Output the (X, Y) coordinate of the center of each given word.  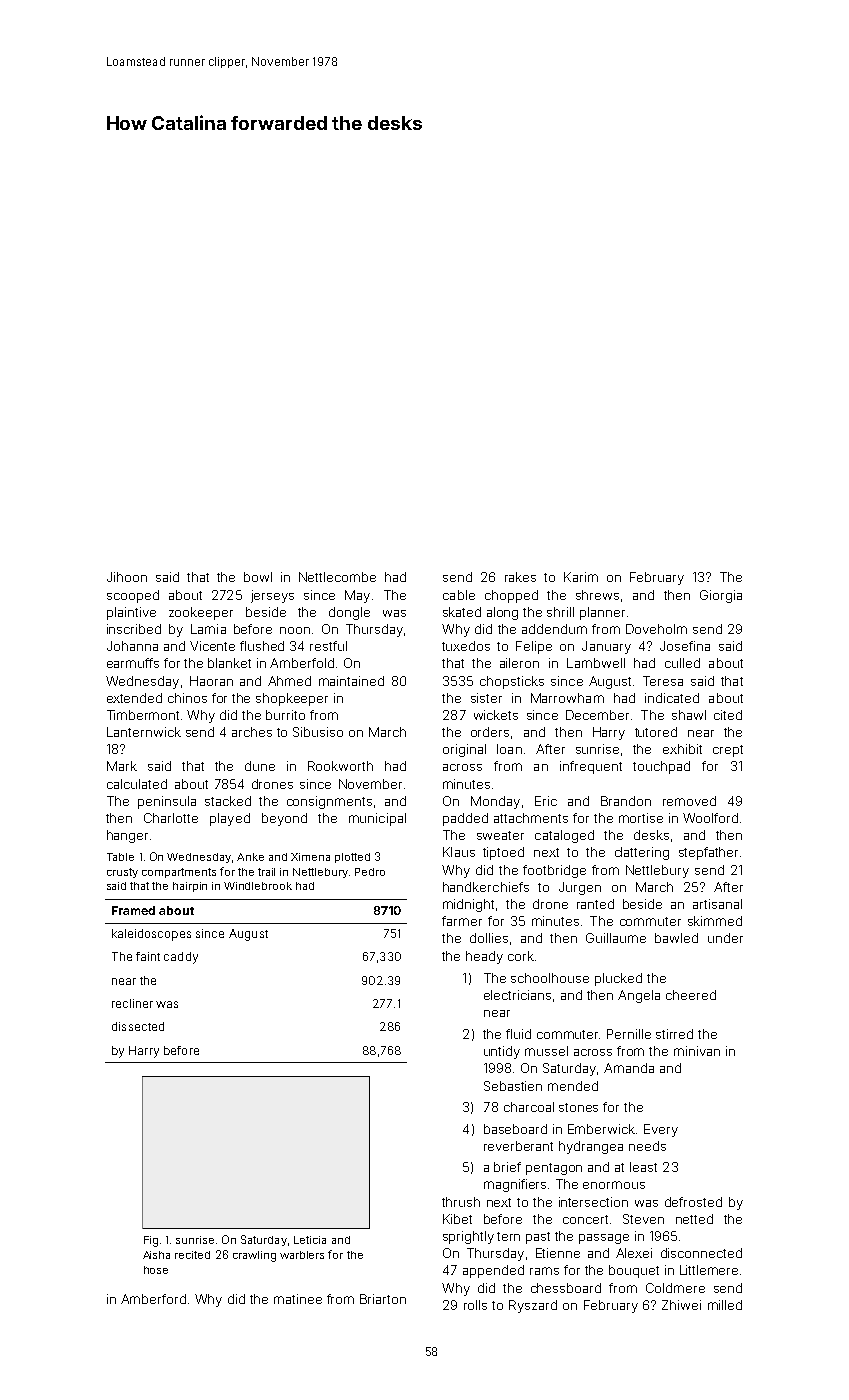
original (464, 750)
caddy (181, 958)
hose (156, 1270)
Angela (639, 996)
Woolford (710, 818)
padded (465, 819)
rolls (475, 1305)
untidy (502, 1052)
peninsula (167, 802)
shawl (689, 715)
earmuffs (133, 663)
